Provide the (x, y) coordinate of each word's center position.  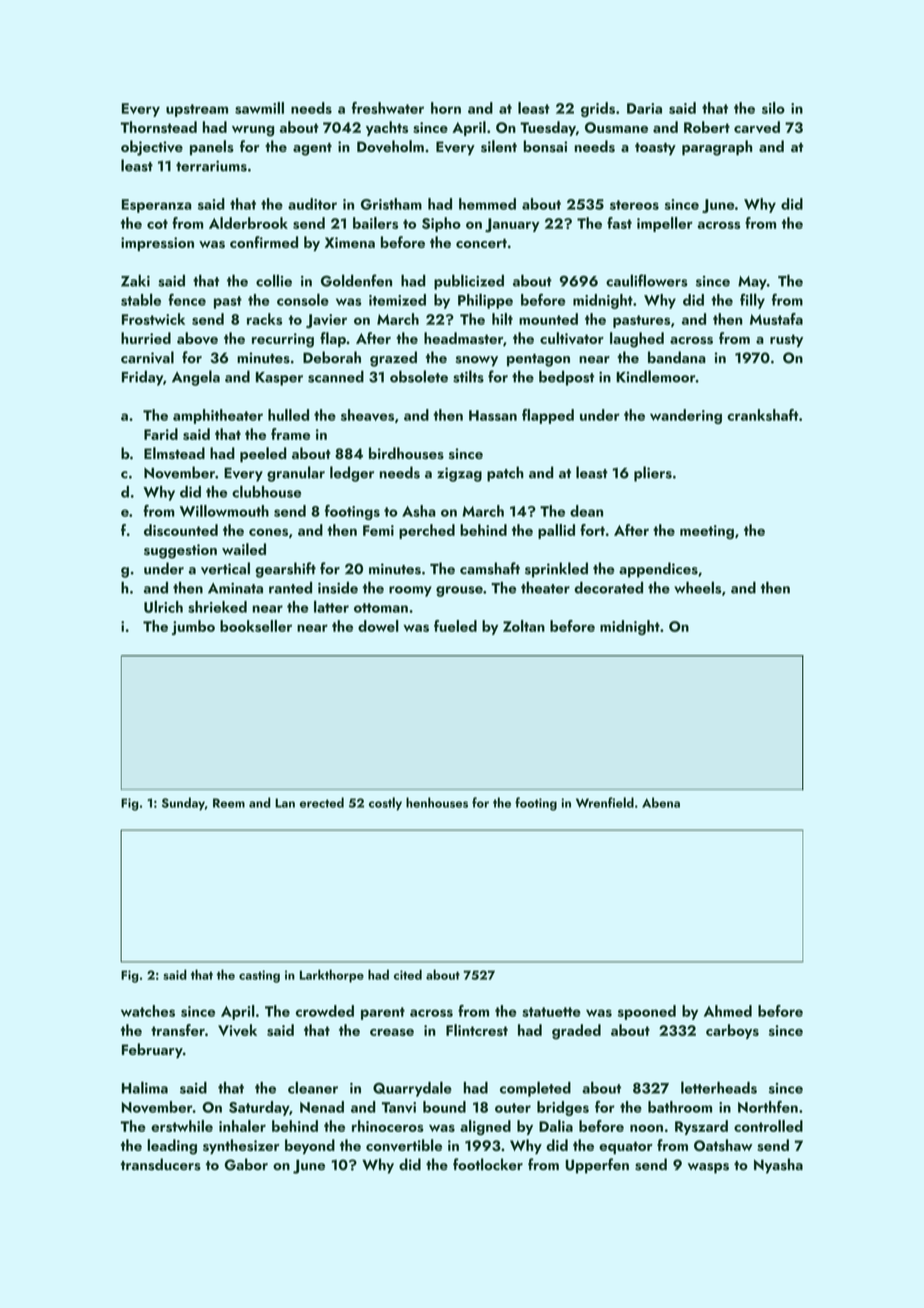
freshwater (388, 108)
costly (385, 804)
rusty (786, 340)
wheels (697, 587)
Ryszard (701, 1127)
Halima (145, 1087)
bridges (563, 1108)
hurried (146, 338)
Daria (644, 108)
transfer (178, 1030)
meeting (707, 532)
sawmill (259, 108)
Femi (378, 530)
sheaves (367, 415)
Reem (229, 803)
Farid (161, 434)
